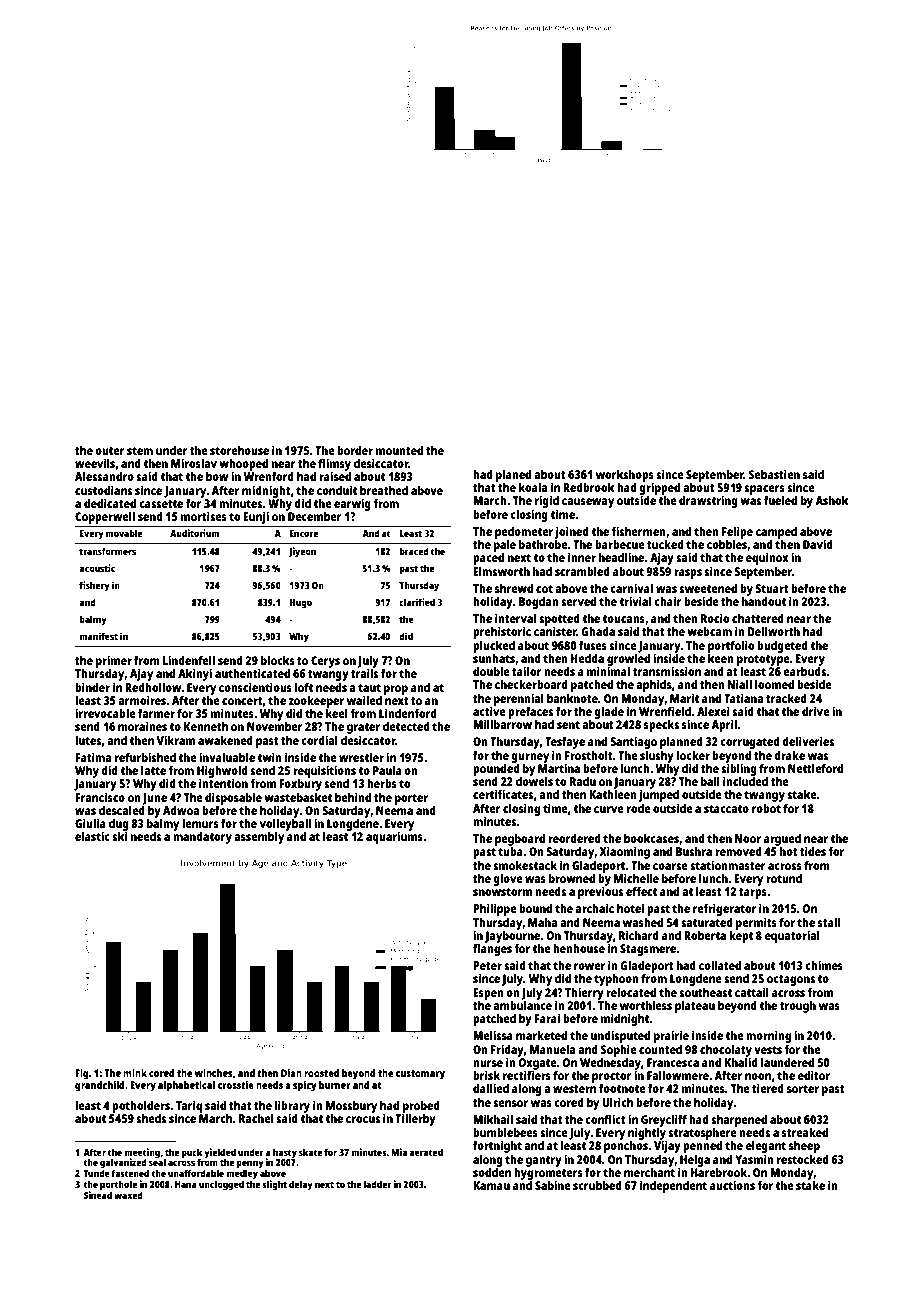 The width and height of the screenshot is (924, 1308). I want to click on causeway, so click(588, 503).
